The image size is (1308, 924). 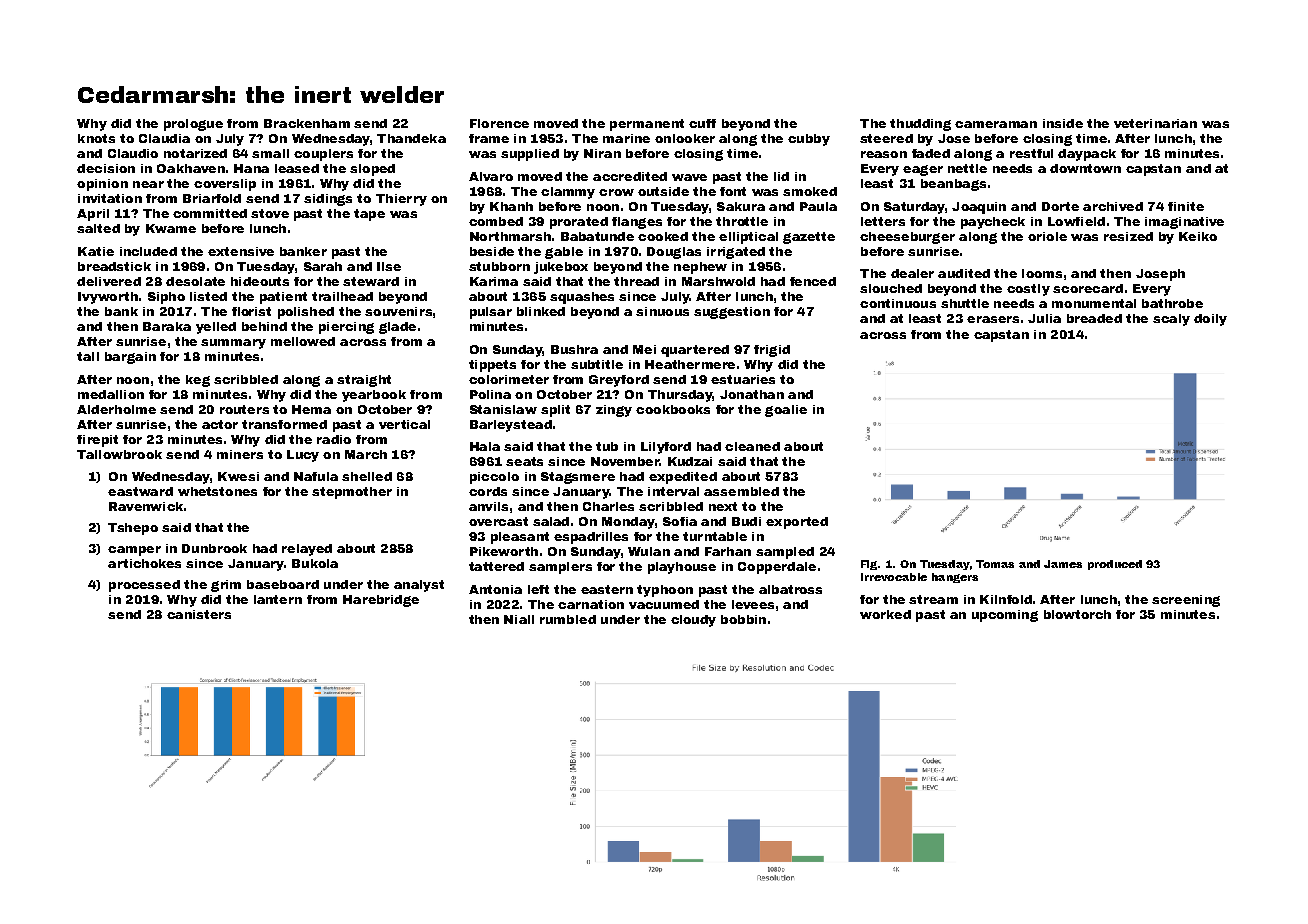 I want to click on Brackenham, so click(x=307, y=123).
